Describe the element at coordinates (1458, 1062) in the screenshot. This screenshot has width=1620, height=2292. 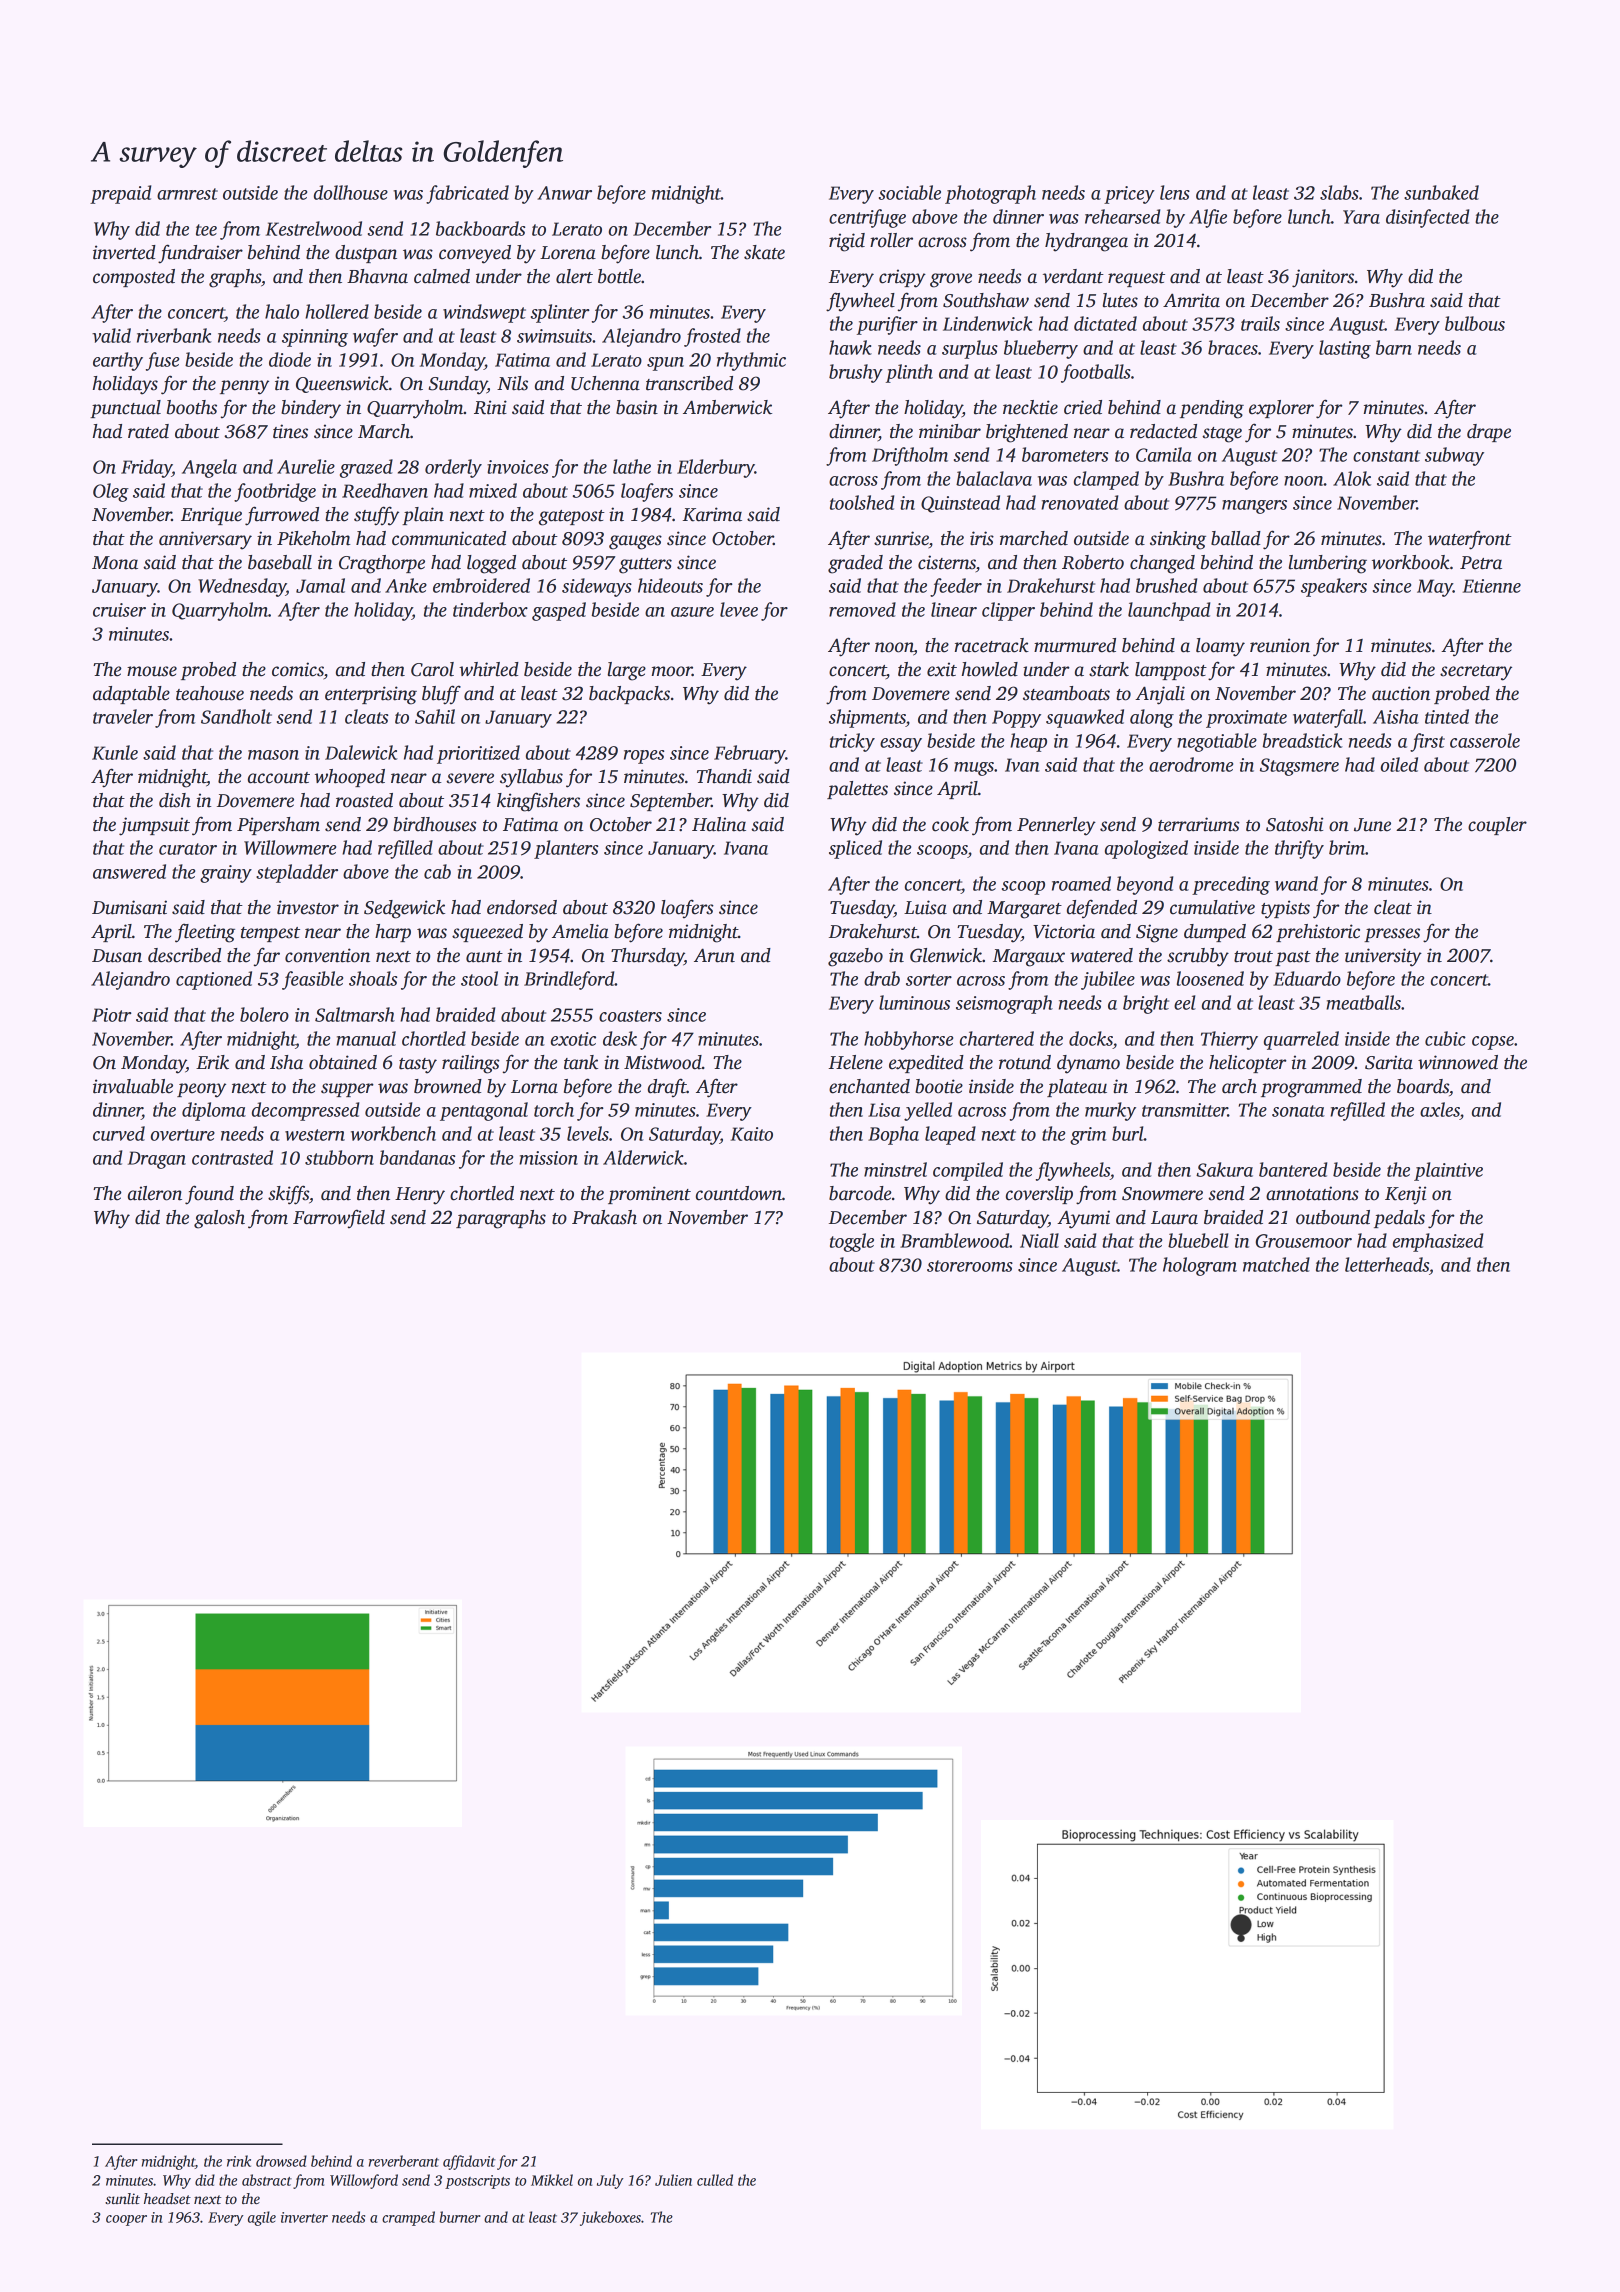
I see `winnowed` at that location.
